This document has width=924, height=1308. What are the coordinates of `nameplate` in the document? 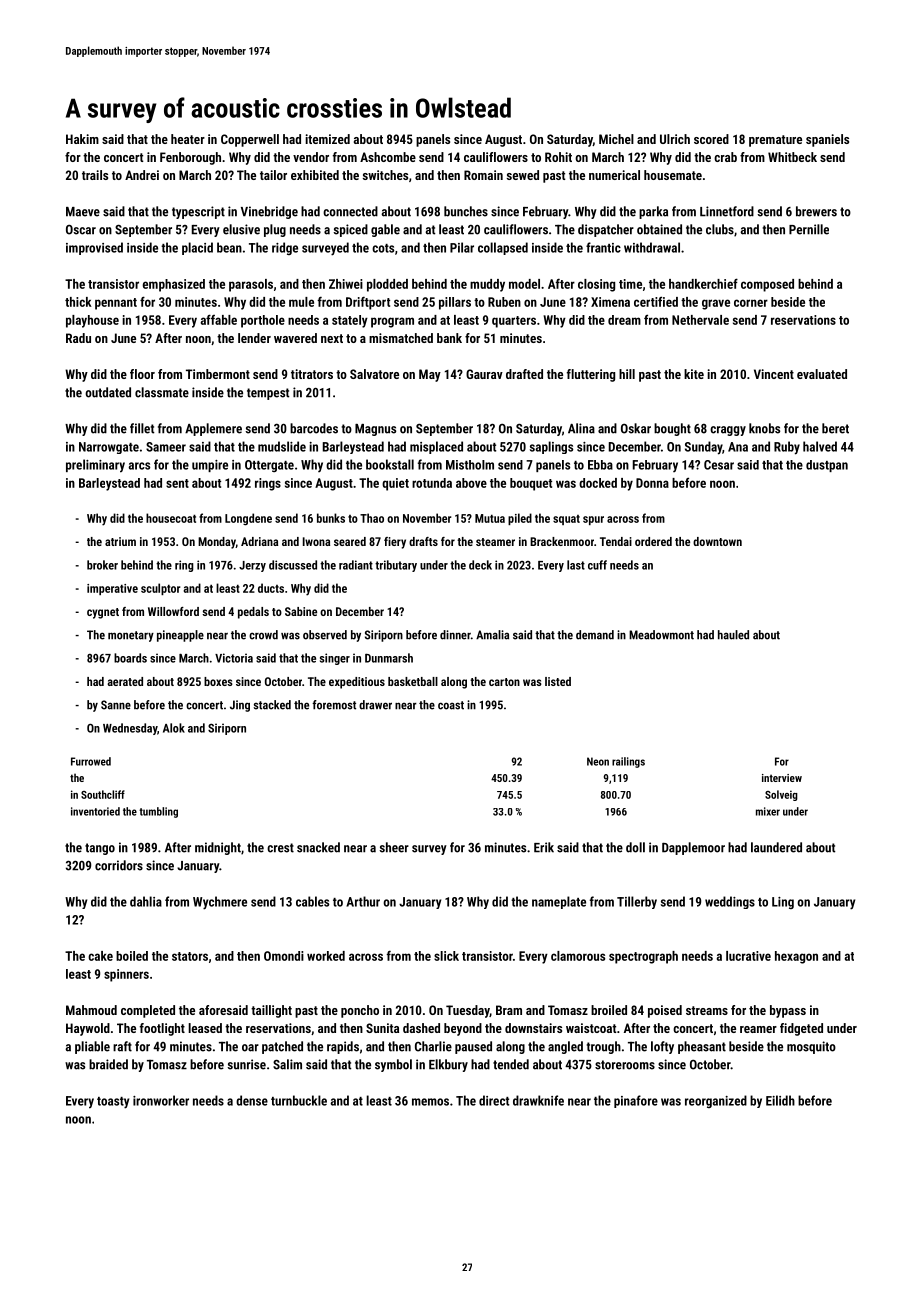 It's located at (559, 902).
